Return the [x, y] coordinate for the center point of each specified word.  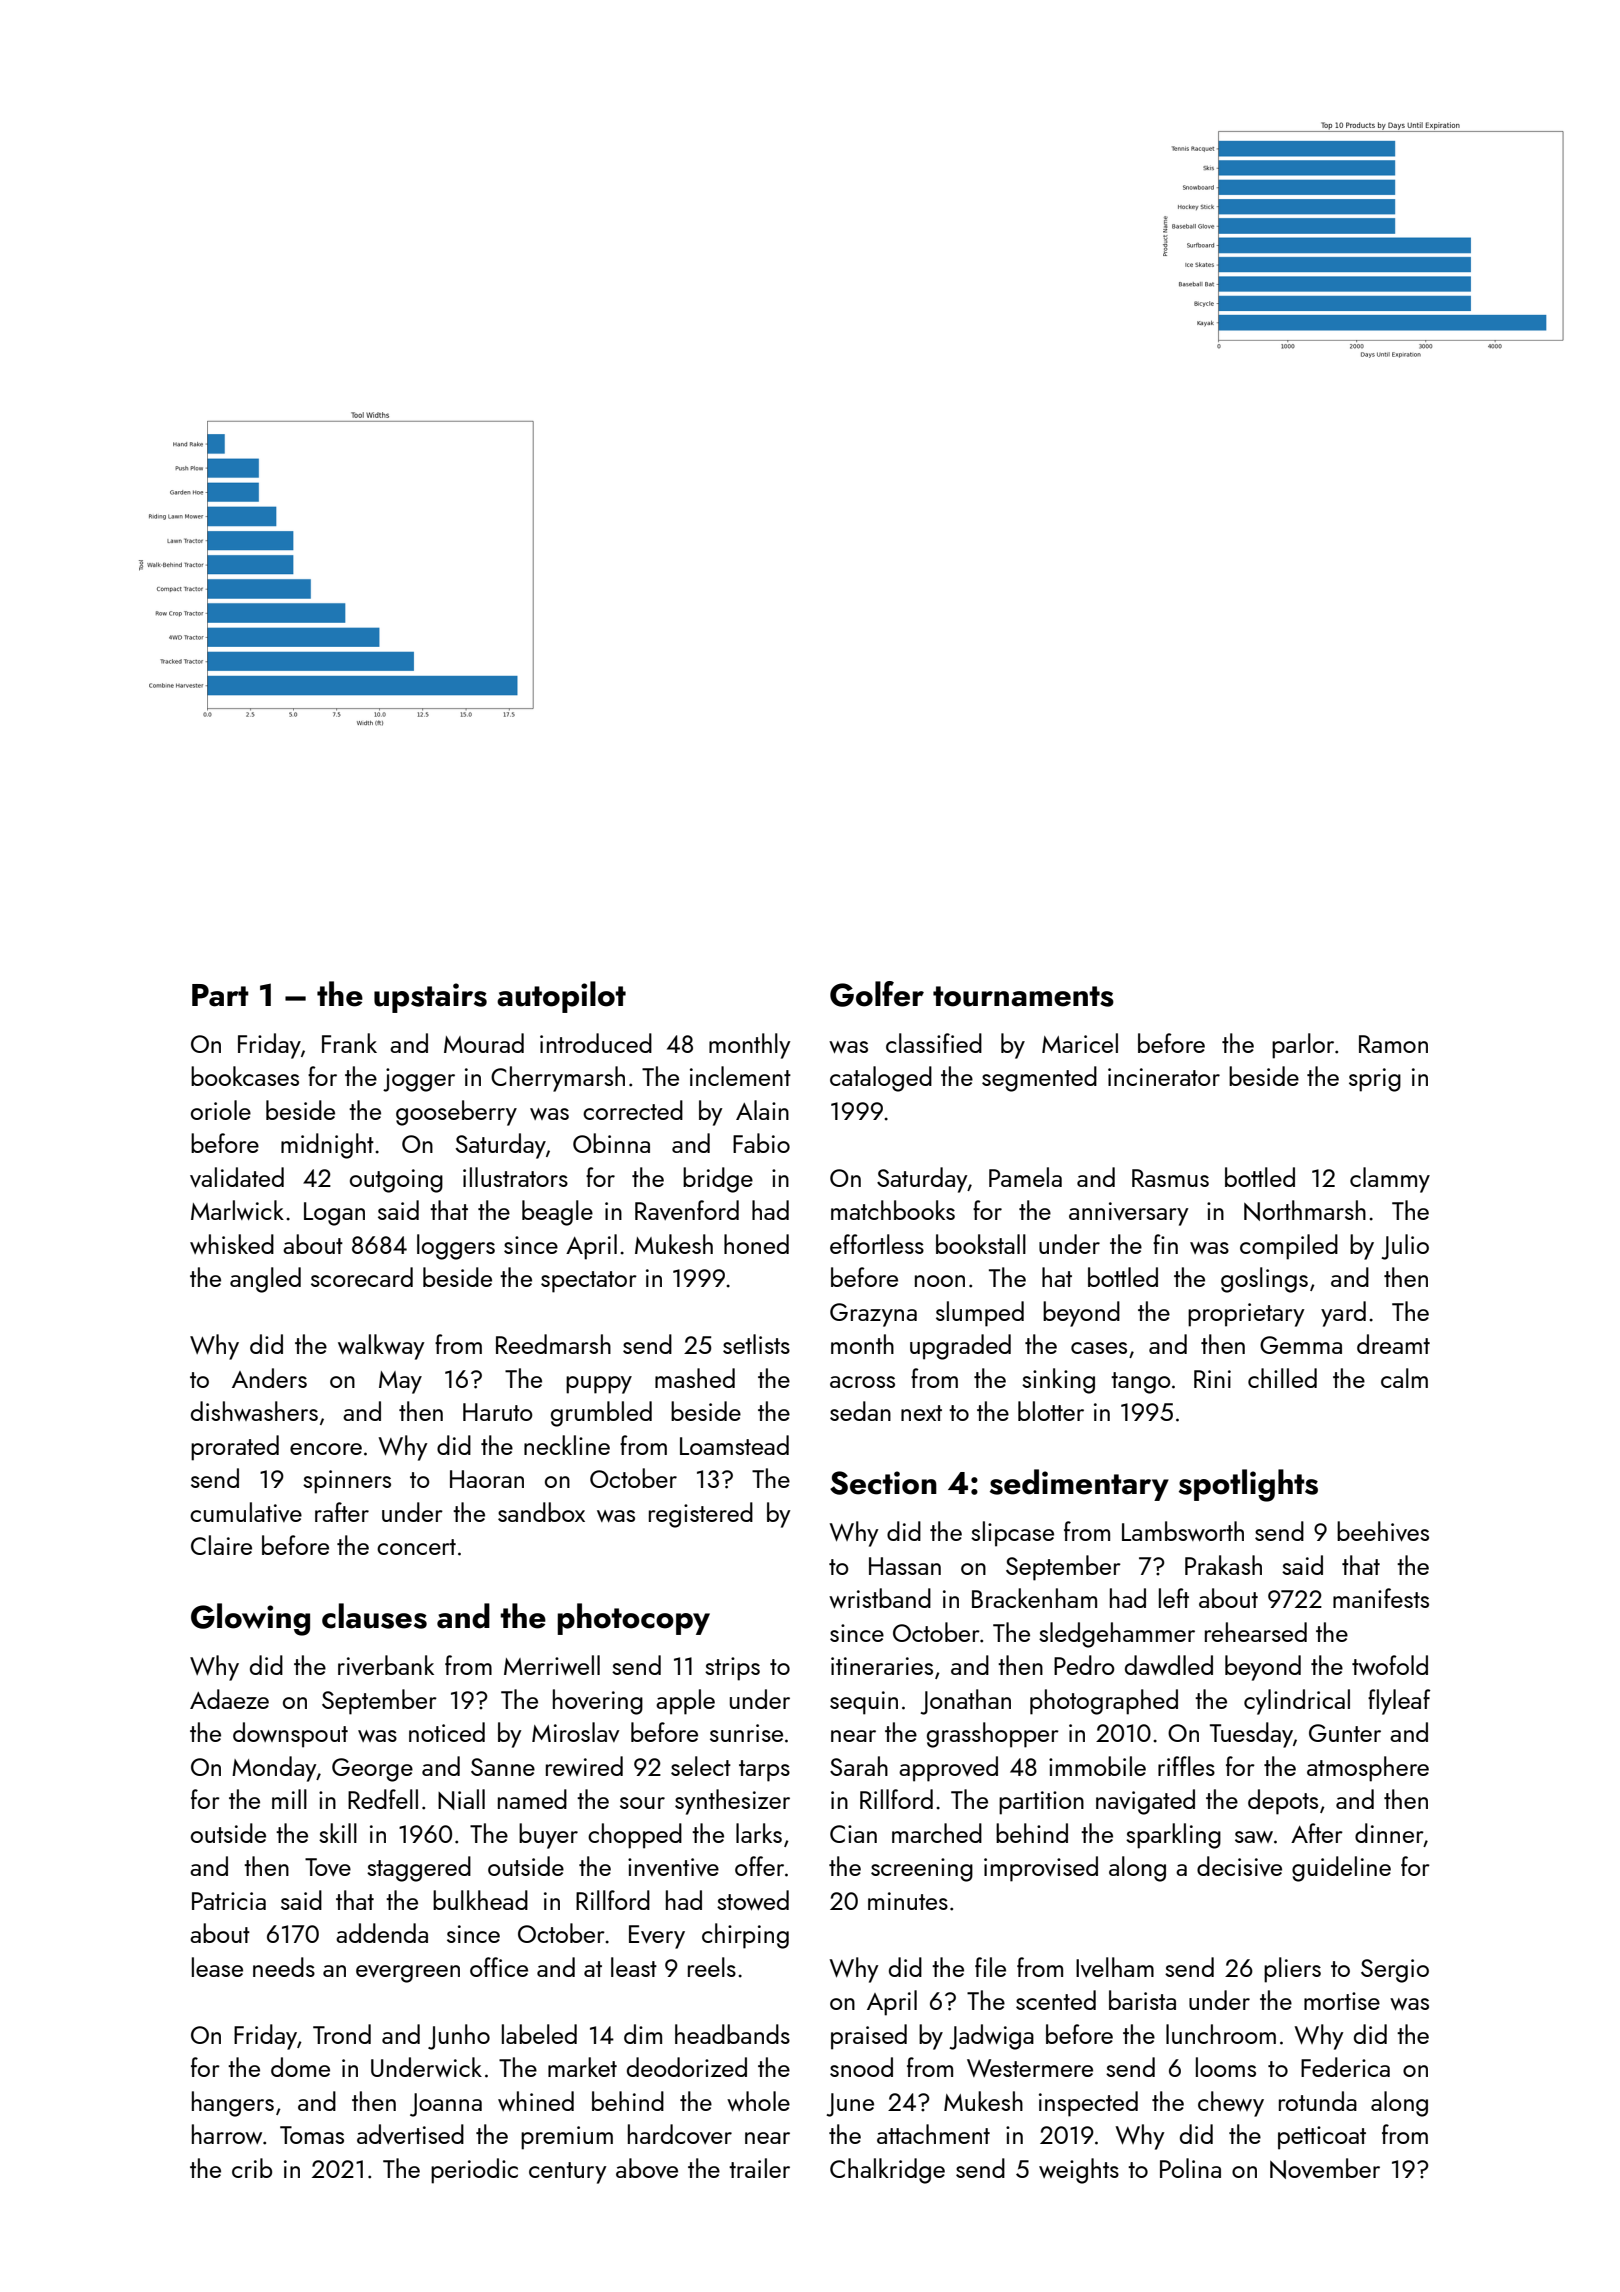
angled [265, 1280]
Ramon [1393, 1044]
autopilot [561, 997]
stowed [753, 1900]
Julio [1405, 1247]
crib [252, 2168]
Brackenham [1034, 1598]
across [862, 1382]
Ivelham [1115, 1967]
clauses [374, 1616]
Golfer [877, 994]
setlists [756, 1344]
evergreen [408, 1974]
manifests [1381, 1598]
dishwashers [254, 1411]
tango [1141, 1383]
